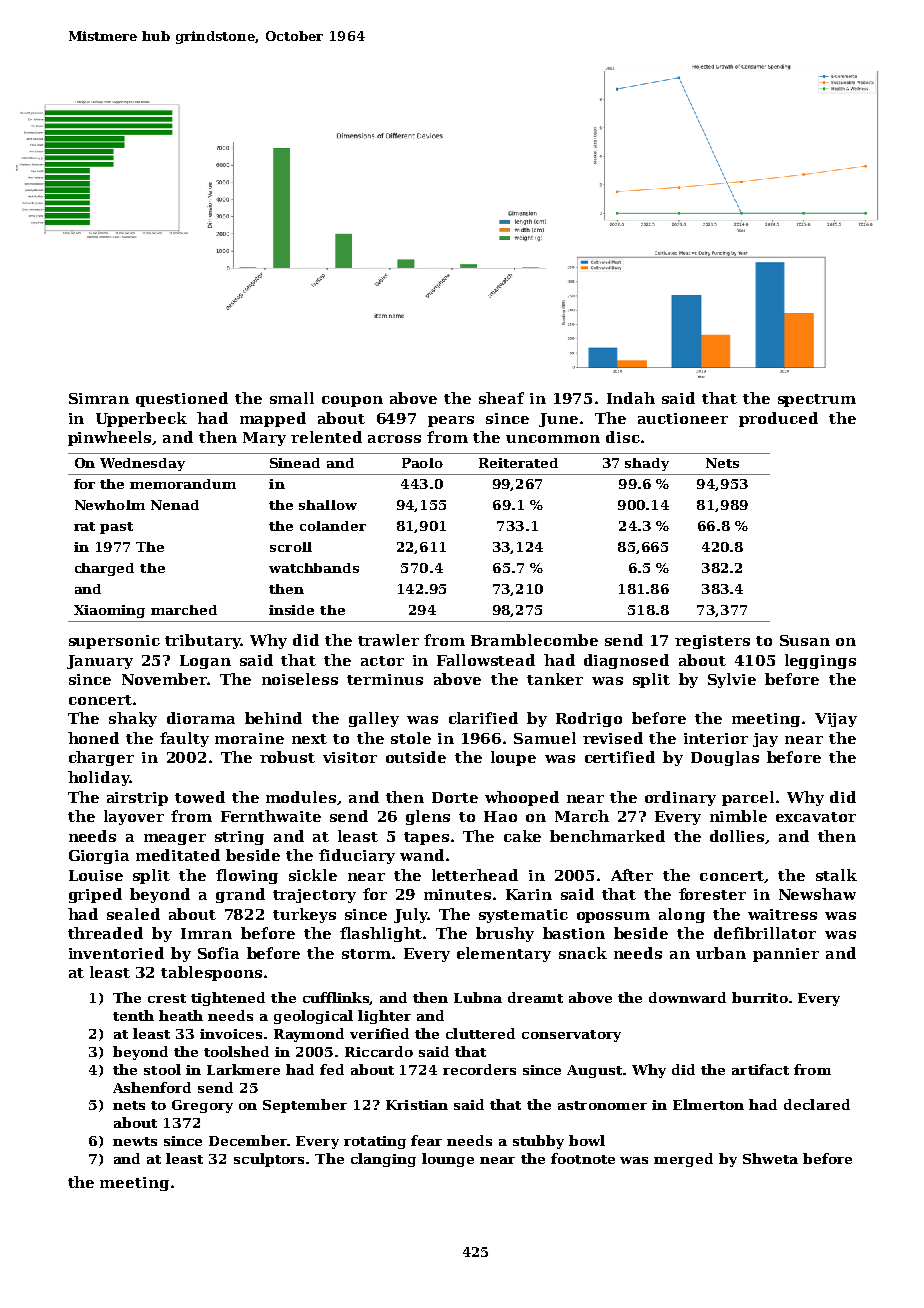 This screenshot has width=924, height=1308. I want to click on Sylvie, so click(732, 680).
